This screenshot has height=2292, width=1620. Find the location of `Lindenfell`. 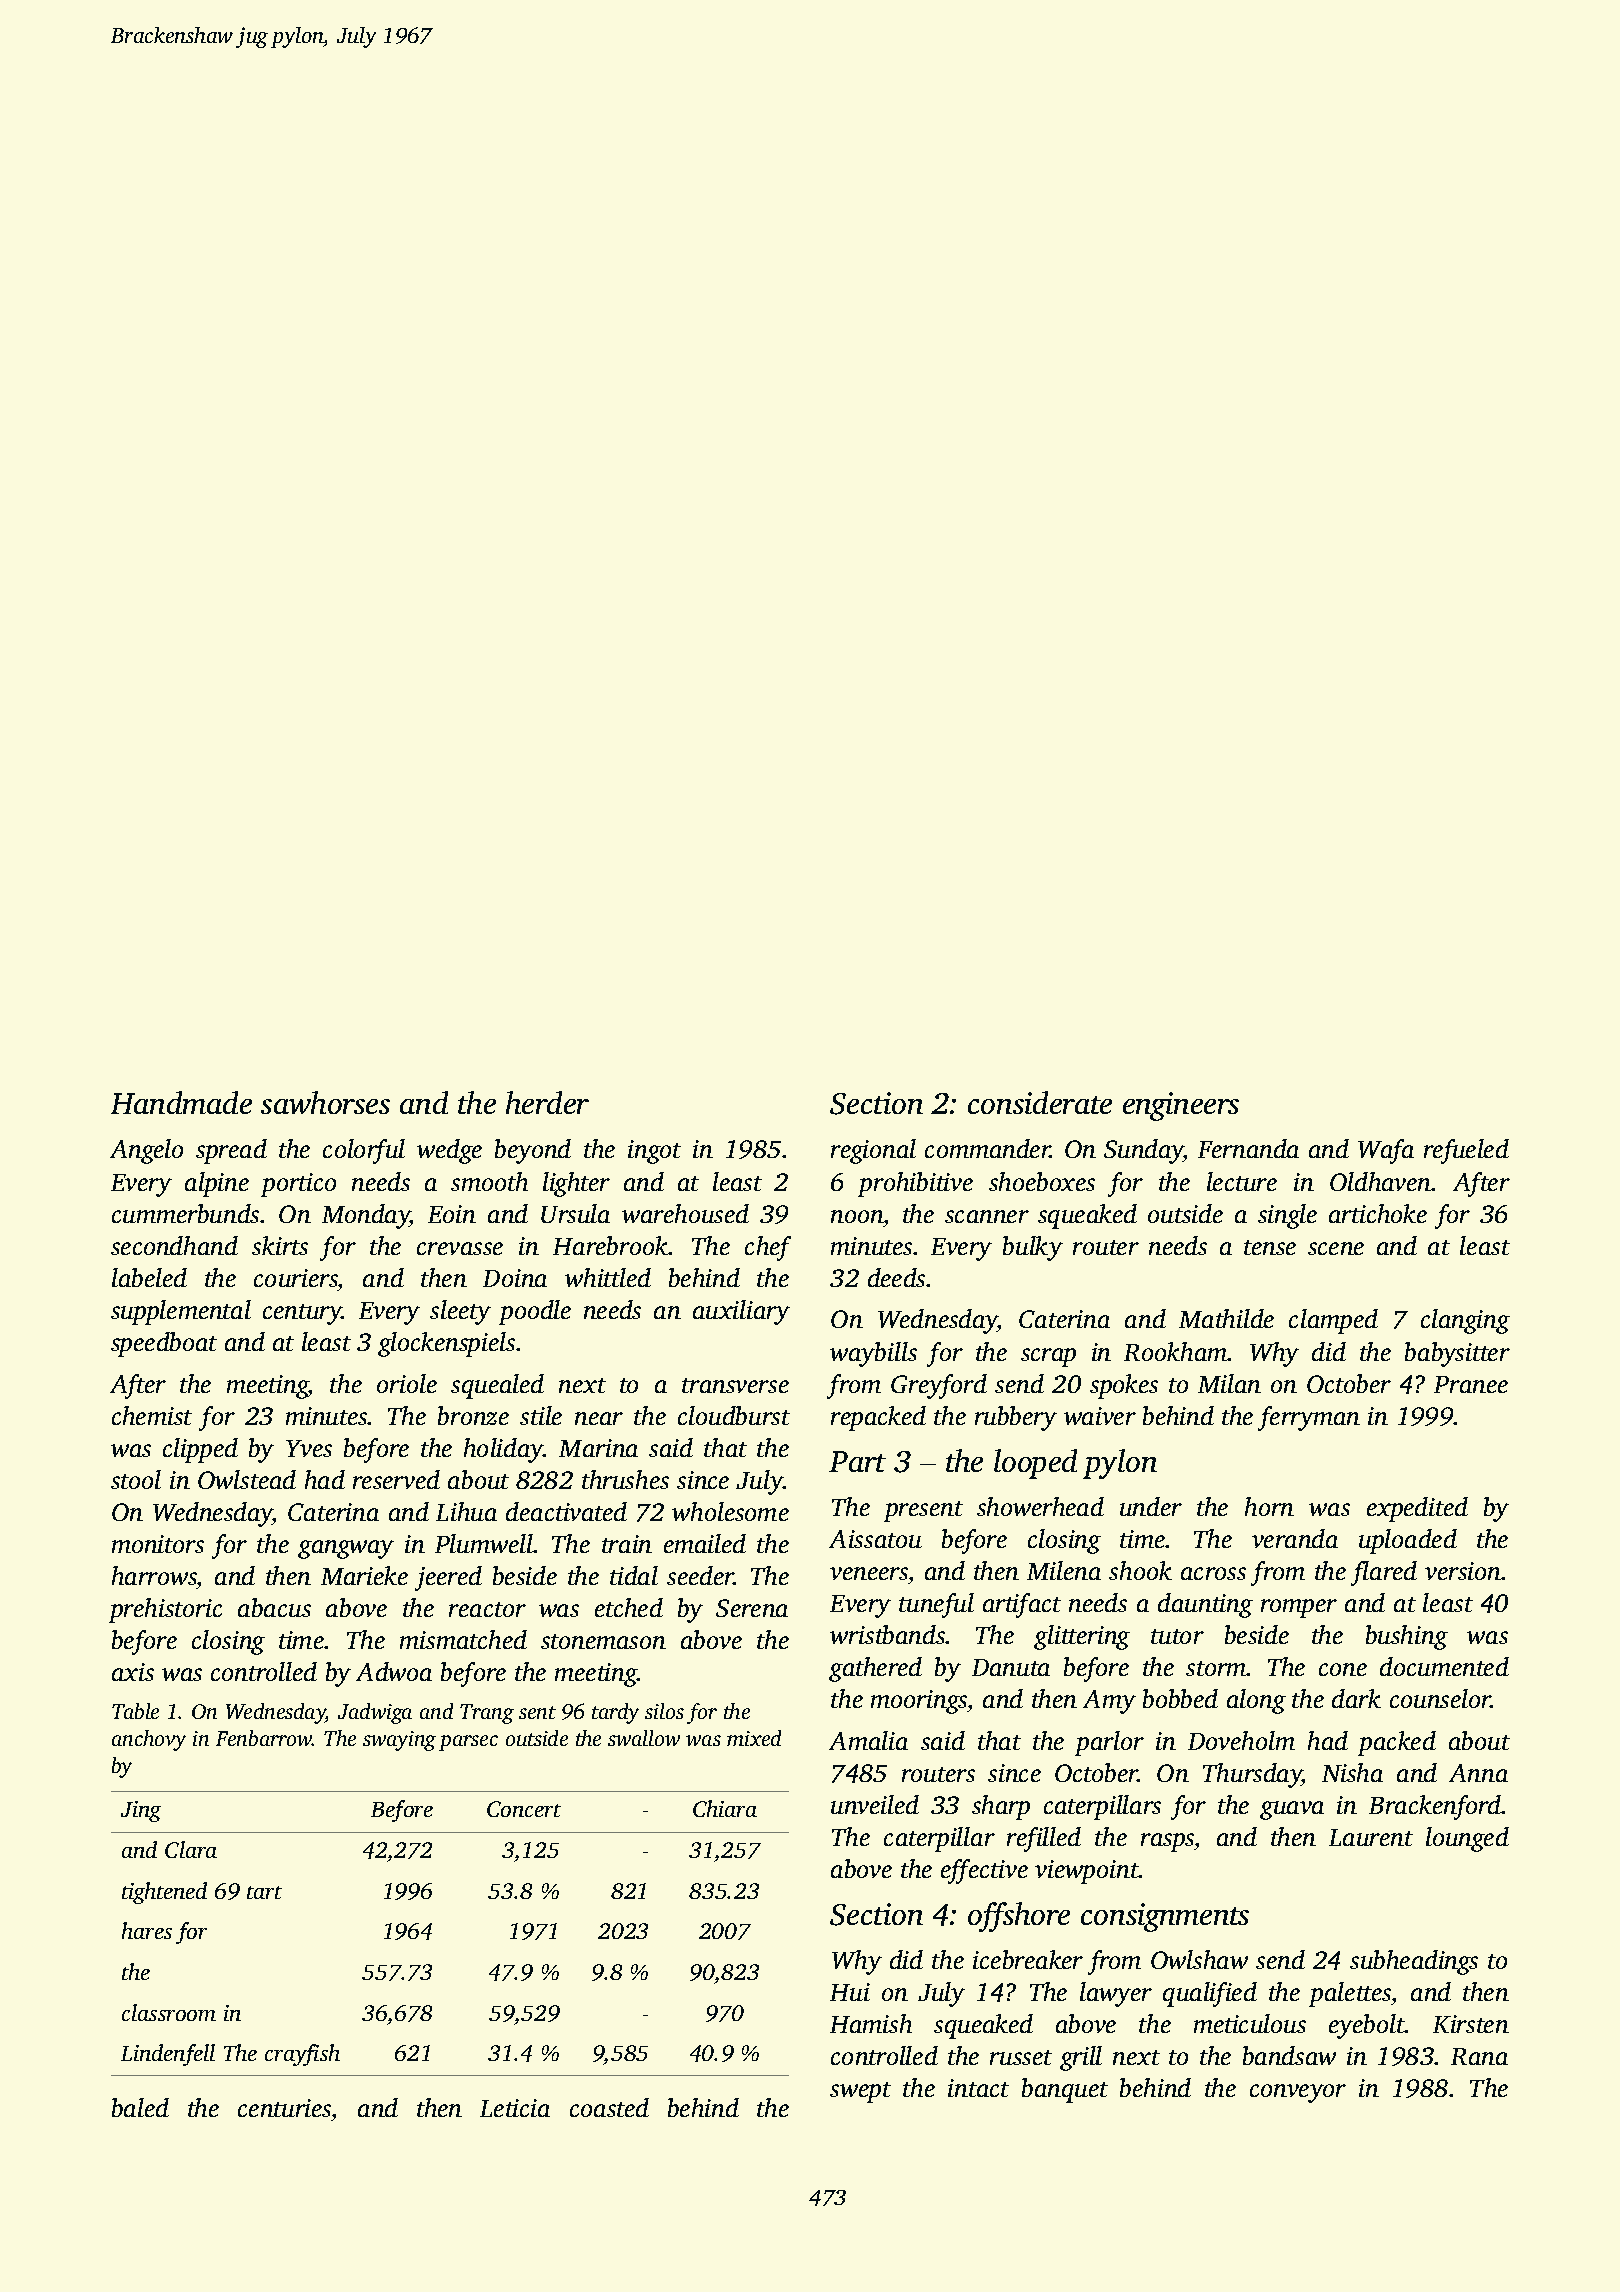

Lindenfell is located at coordinates (168, 2055).
